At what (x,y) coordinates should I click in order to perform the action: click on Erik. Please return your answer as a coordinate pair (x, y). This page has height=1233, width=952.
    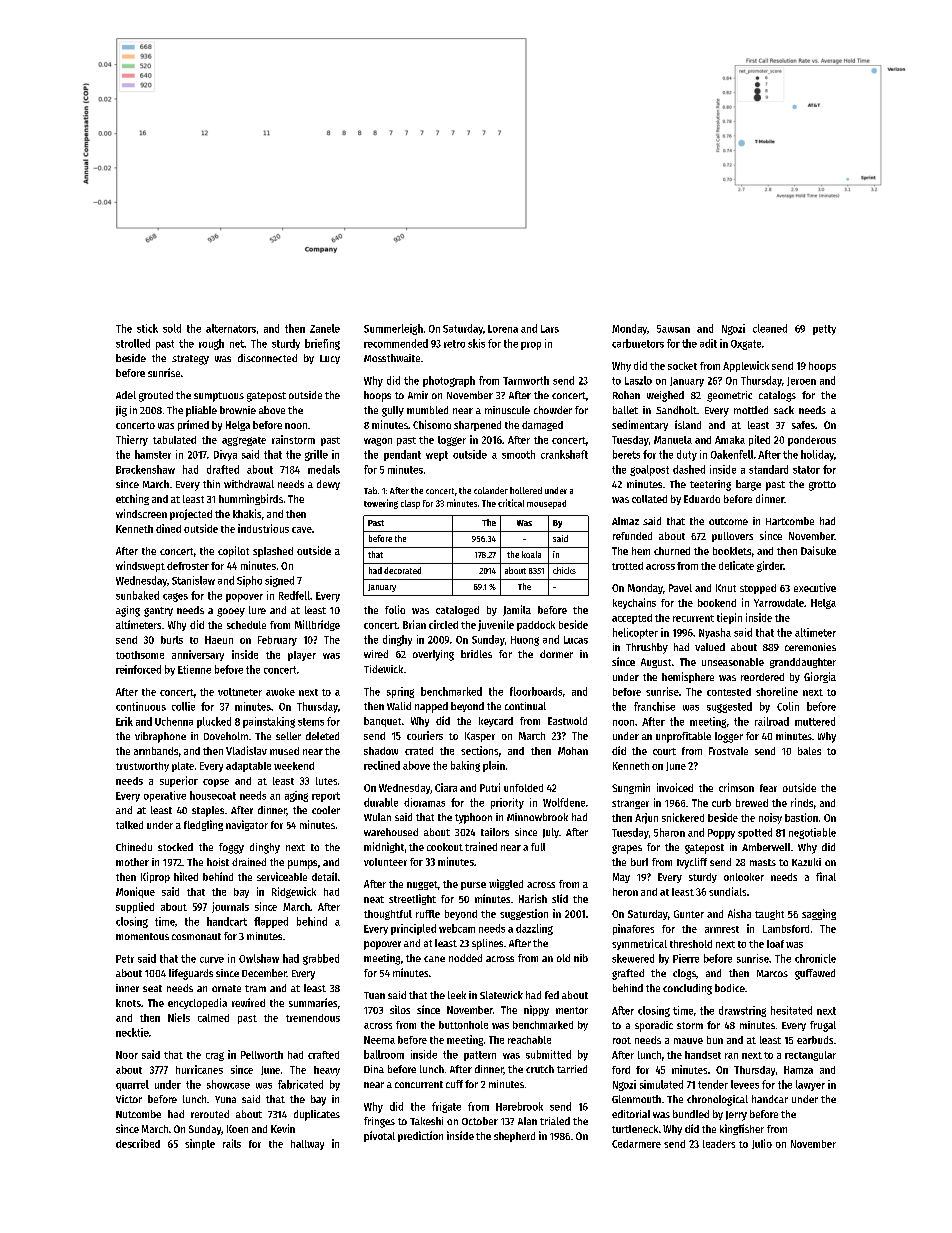
    Looking at the image, I should click on (124, 721).
